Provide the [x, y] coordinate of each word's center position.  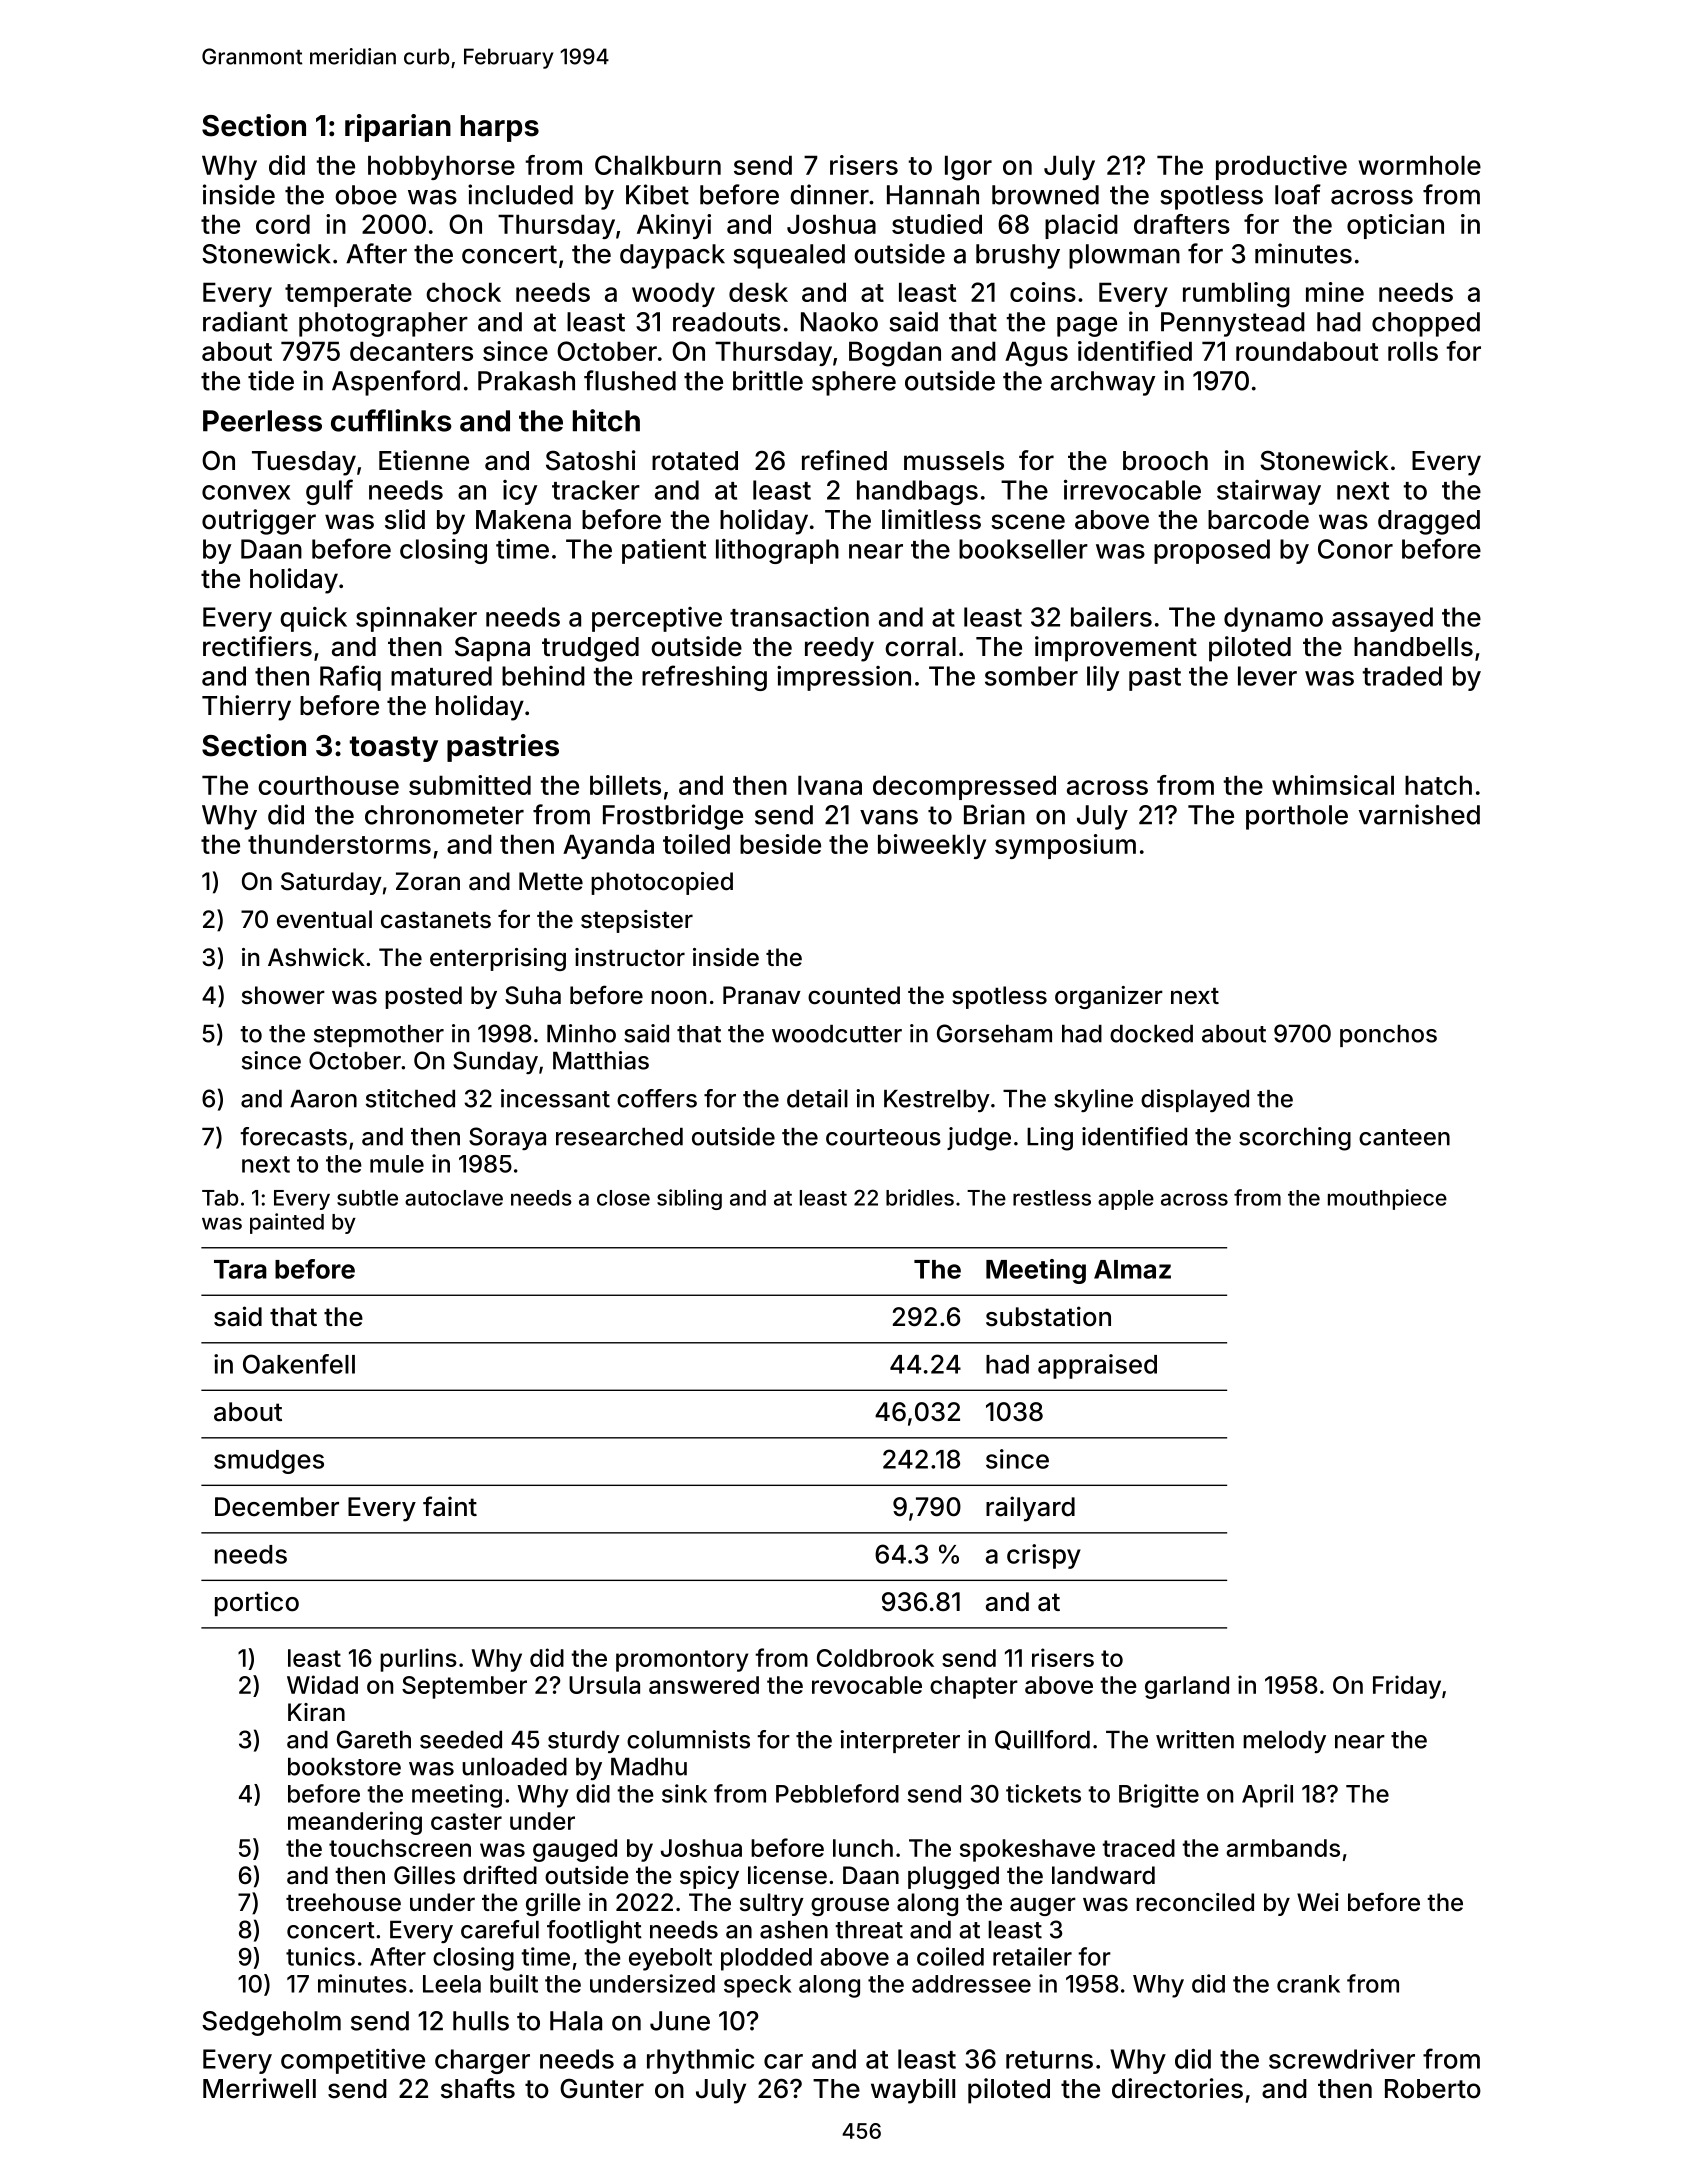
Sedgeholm [271, 2023]
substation [1048, 1316]
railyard [1030, 1509]
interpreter [900, 1741]
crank [1308, 1984]
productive [1281, 167]
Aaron [323, 1099]
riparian [398, 128]
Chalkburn [658, 165]
